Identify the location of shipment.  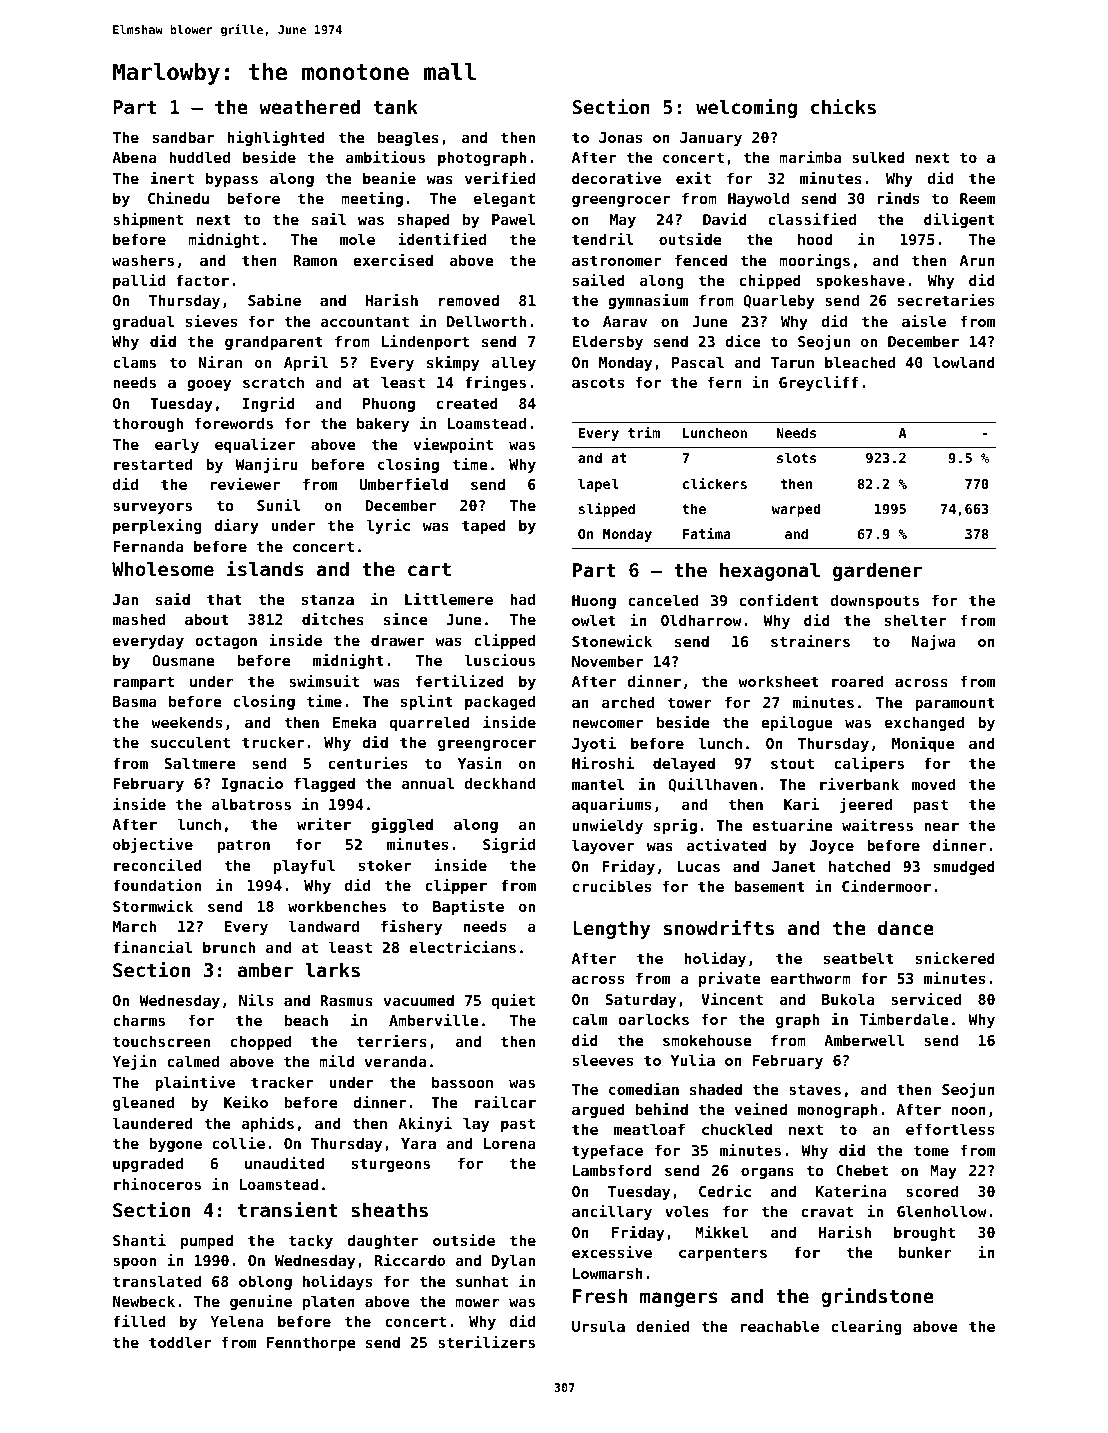
(148, 220).
